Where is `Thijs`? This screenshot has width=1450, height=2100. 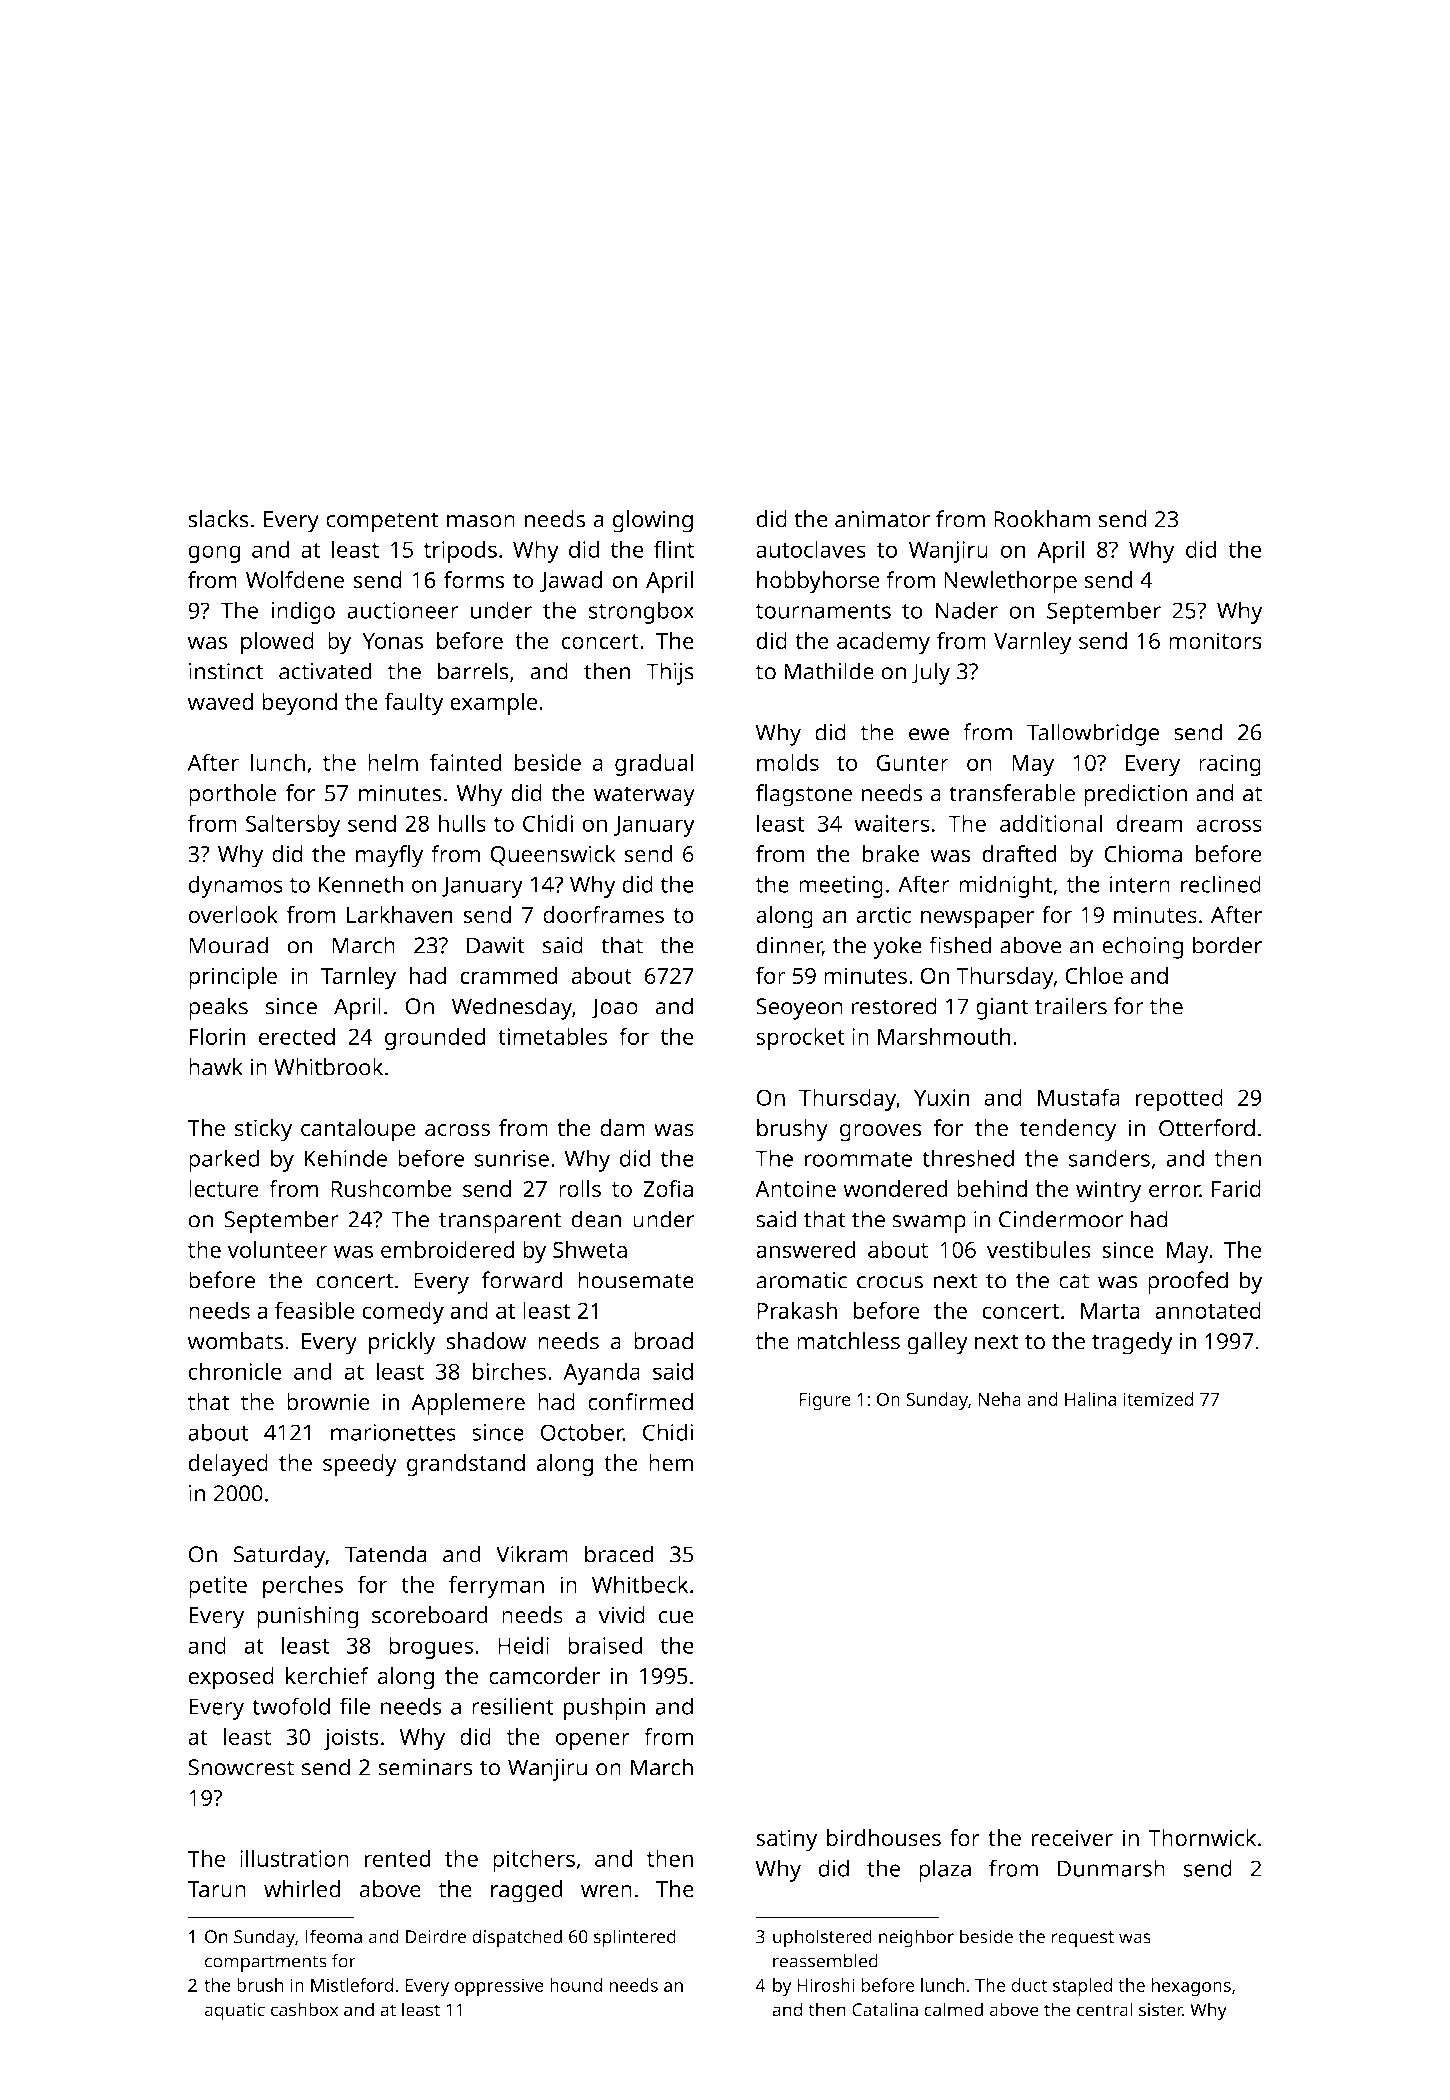
Thijs is located at coordinates (670, 673).
